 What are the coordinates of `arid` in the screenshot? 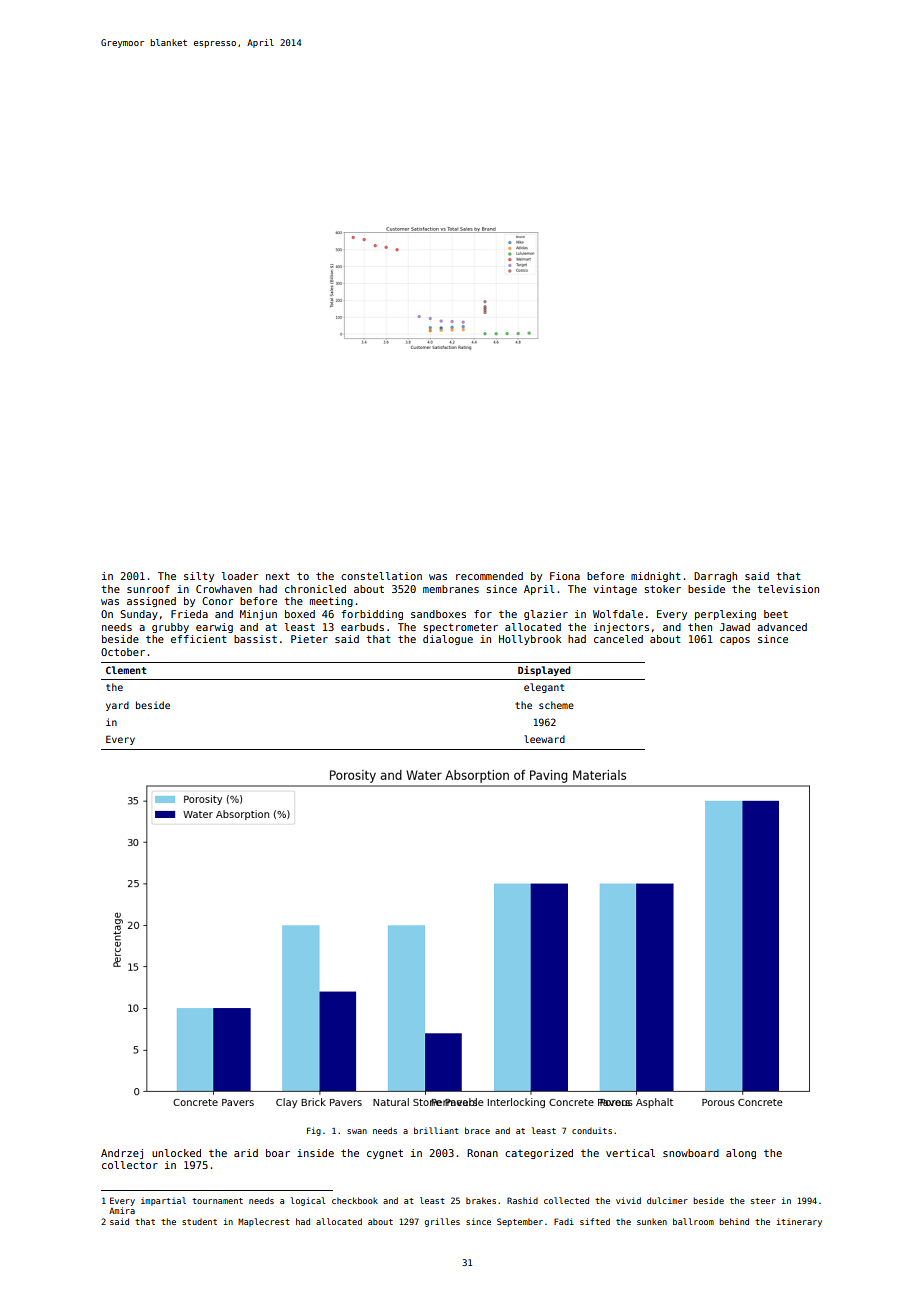 It's located at (246, 1153).
